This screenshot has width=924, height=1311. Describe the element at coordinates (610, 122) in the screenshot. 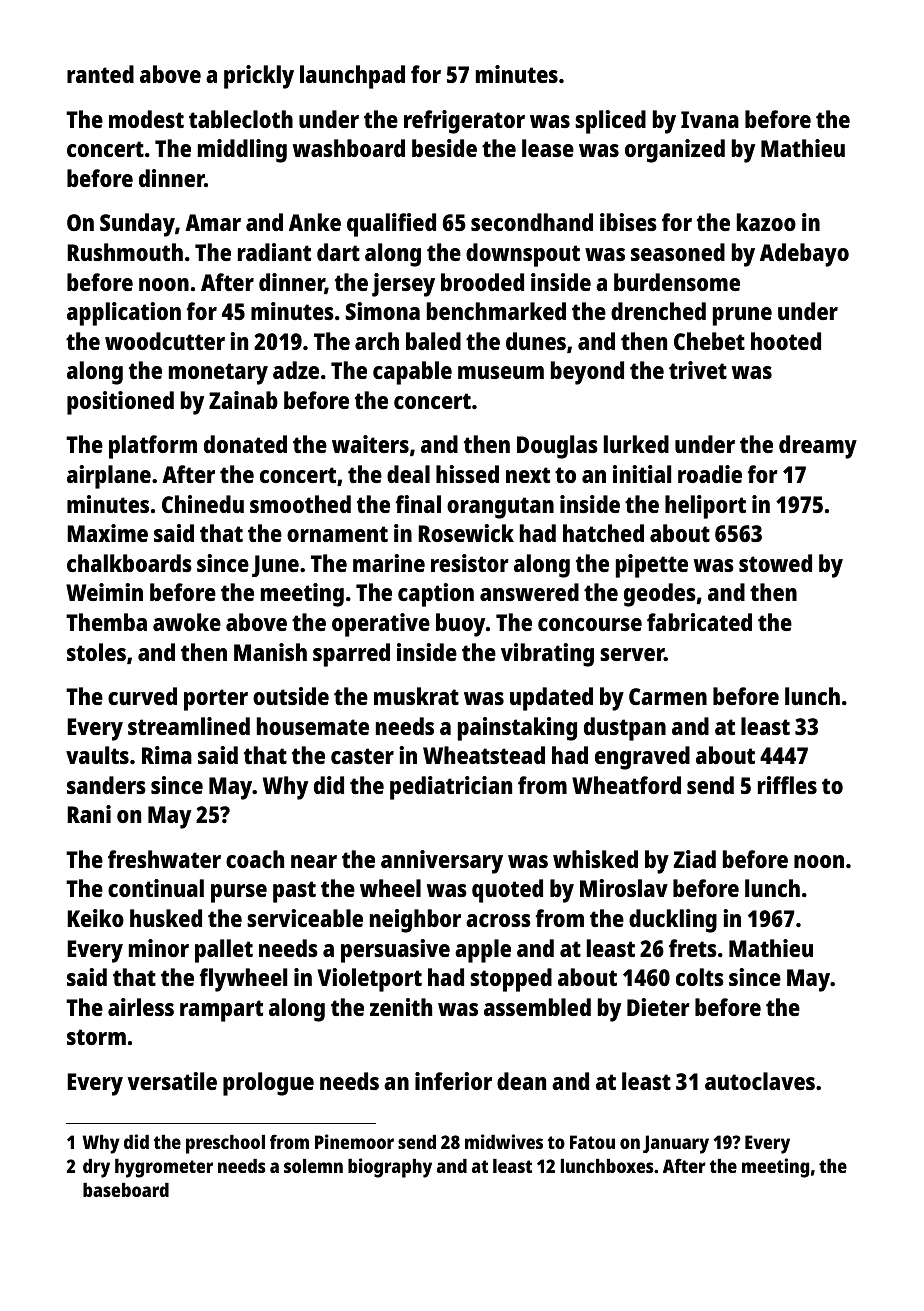

I see `spliced` at that location.
